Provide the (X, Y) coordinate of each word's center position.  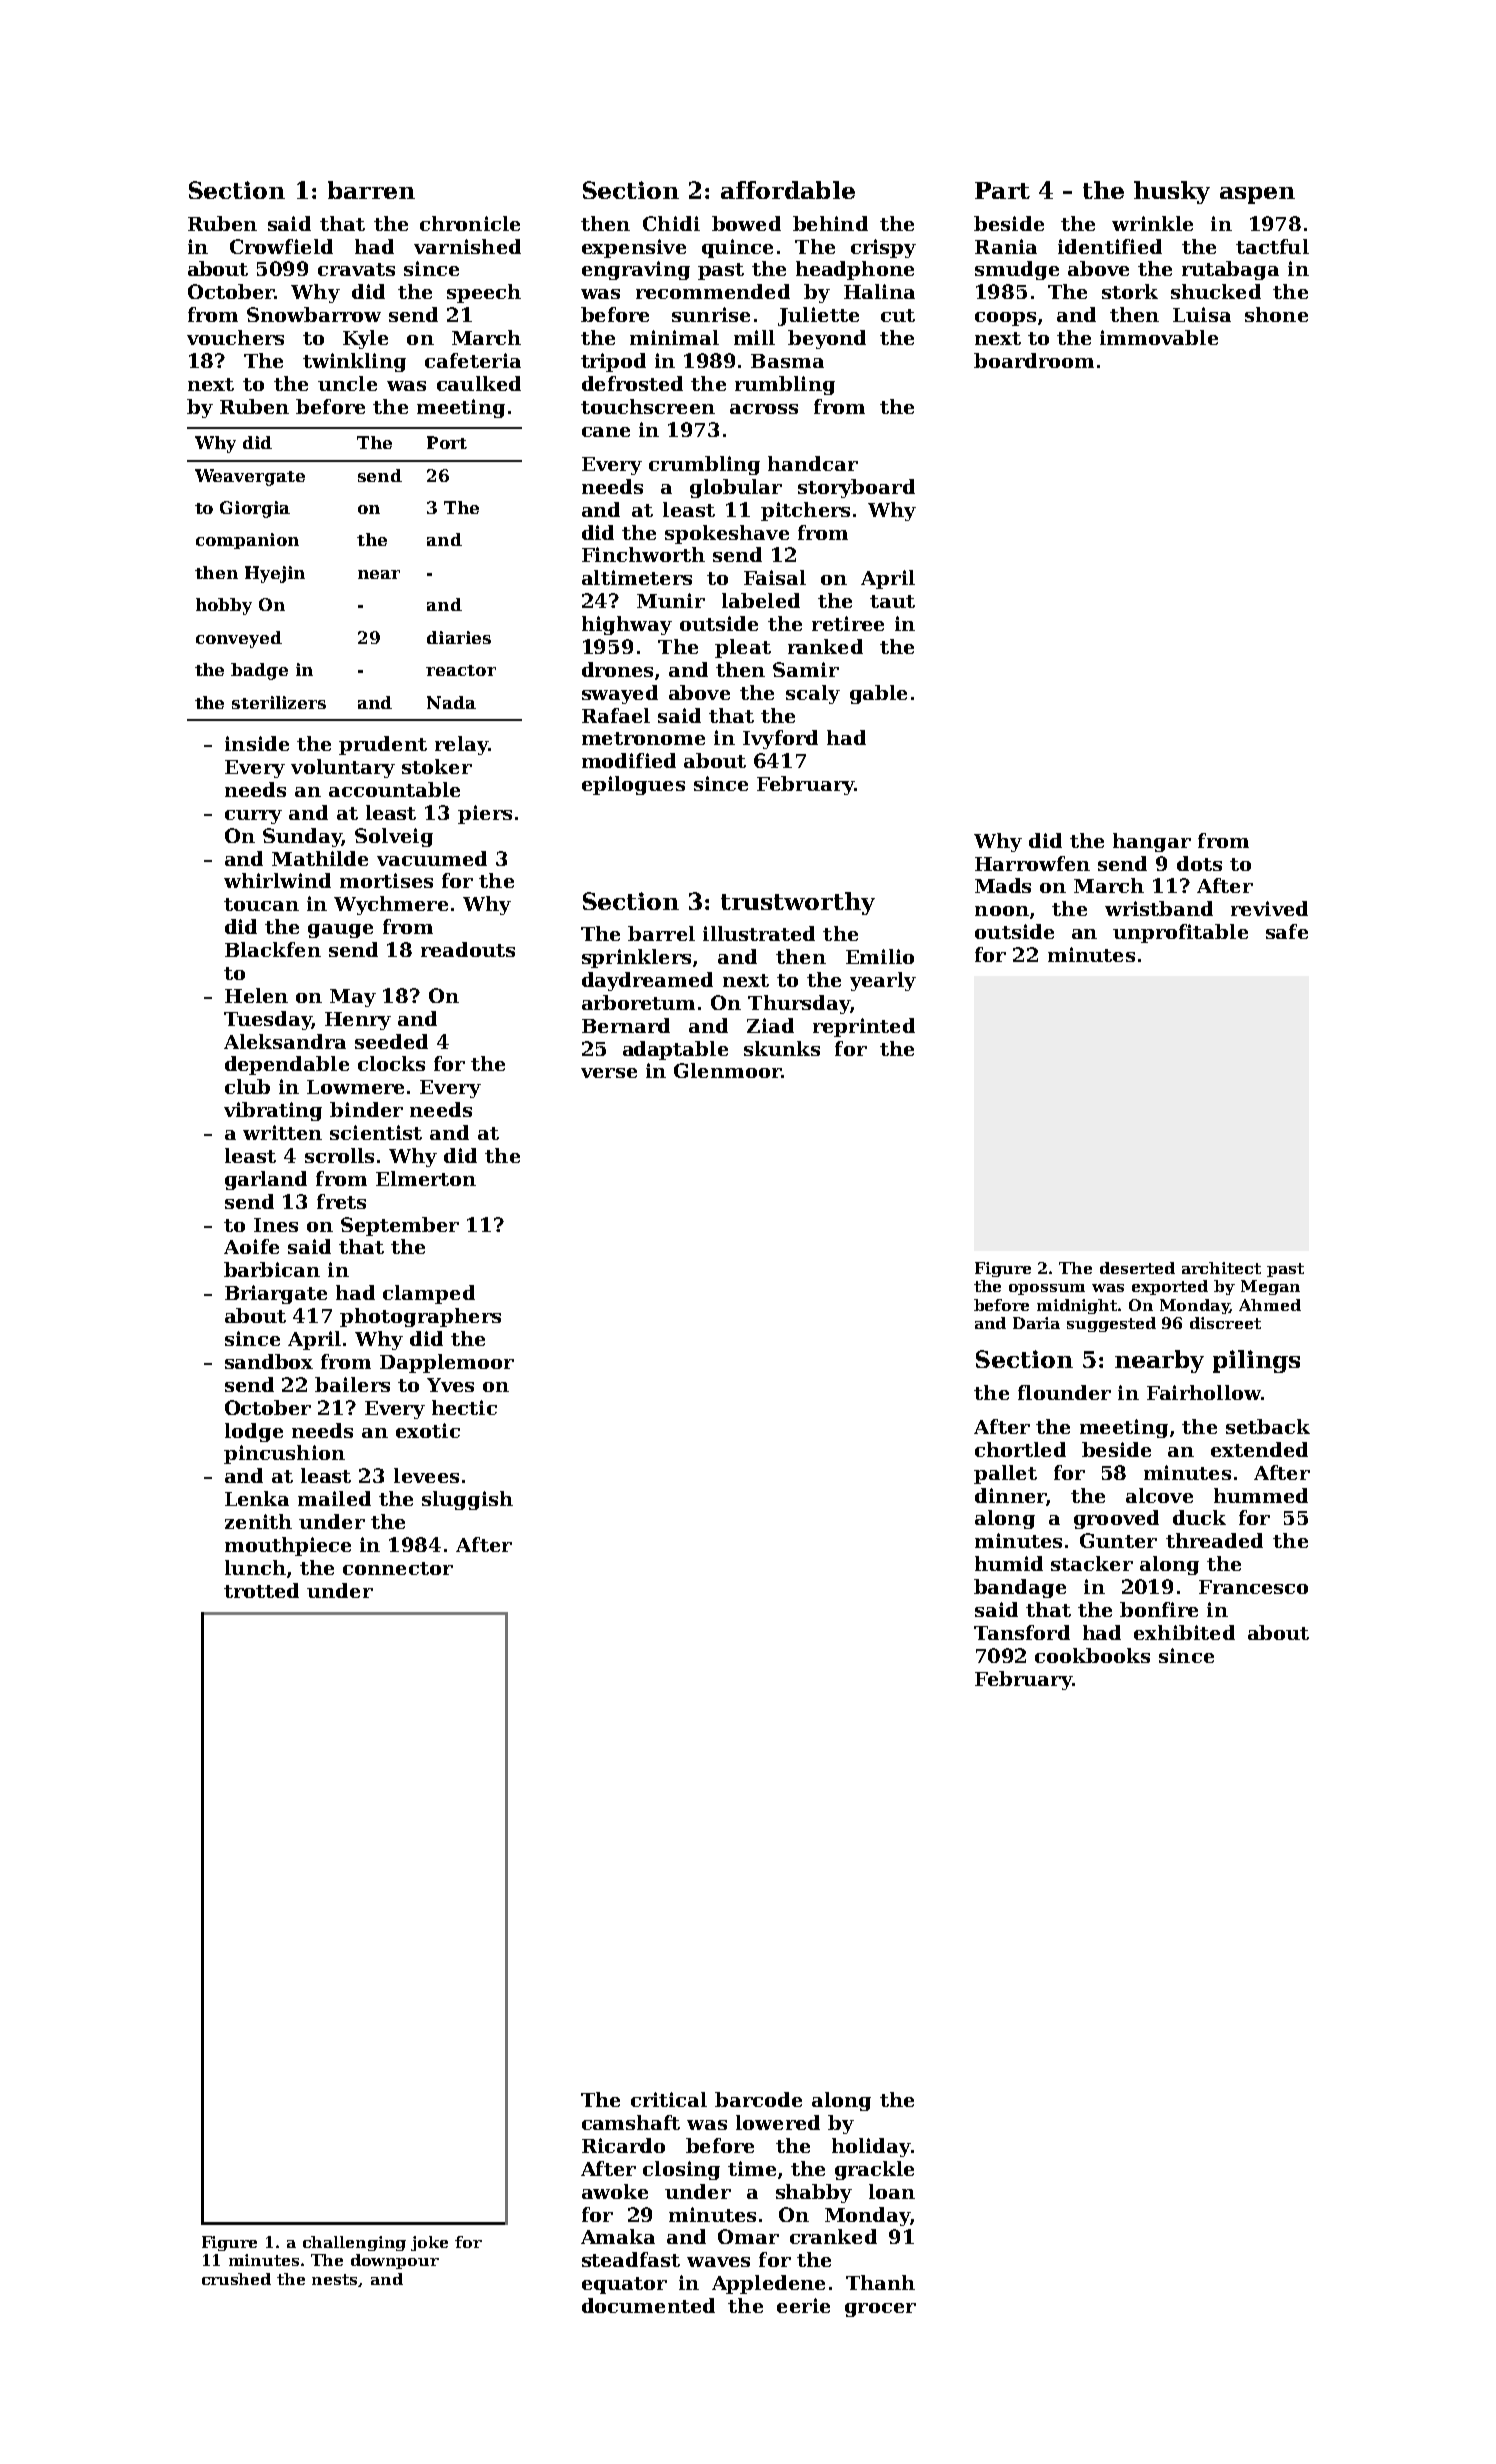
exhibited (1184, 1632)
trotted (261, 1590)
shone (1276, 314)
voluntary (343, 768)
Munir (671, 600)
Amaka (618, 2236)
